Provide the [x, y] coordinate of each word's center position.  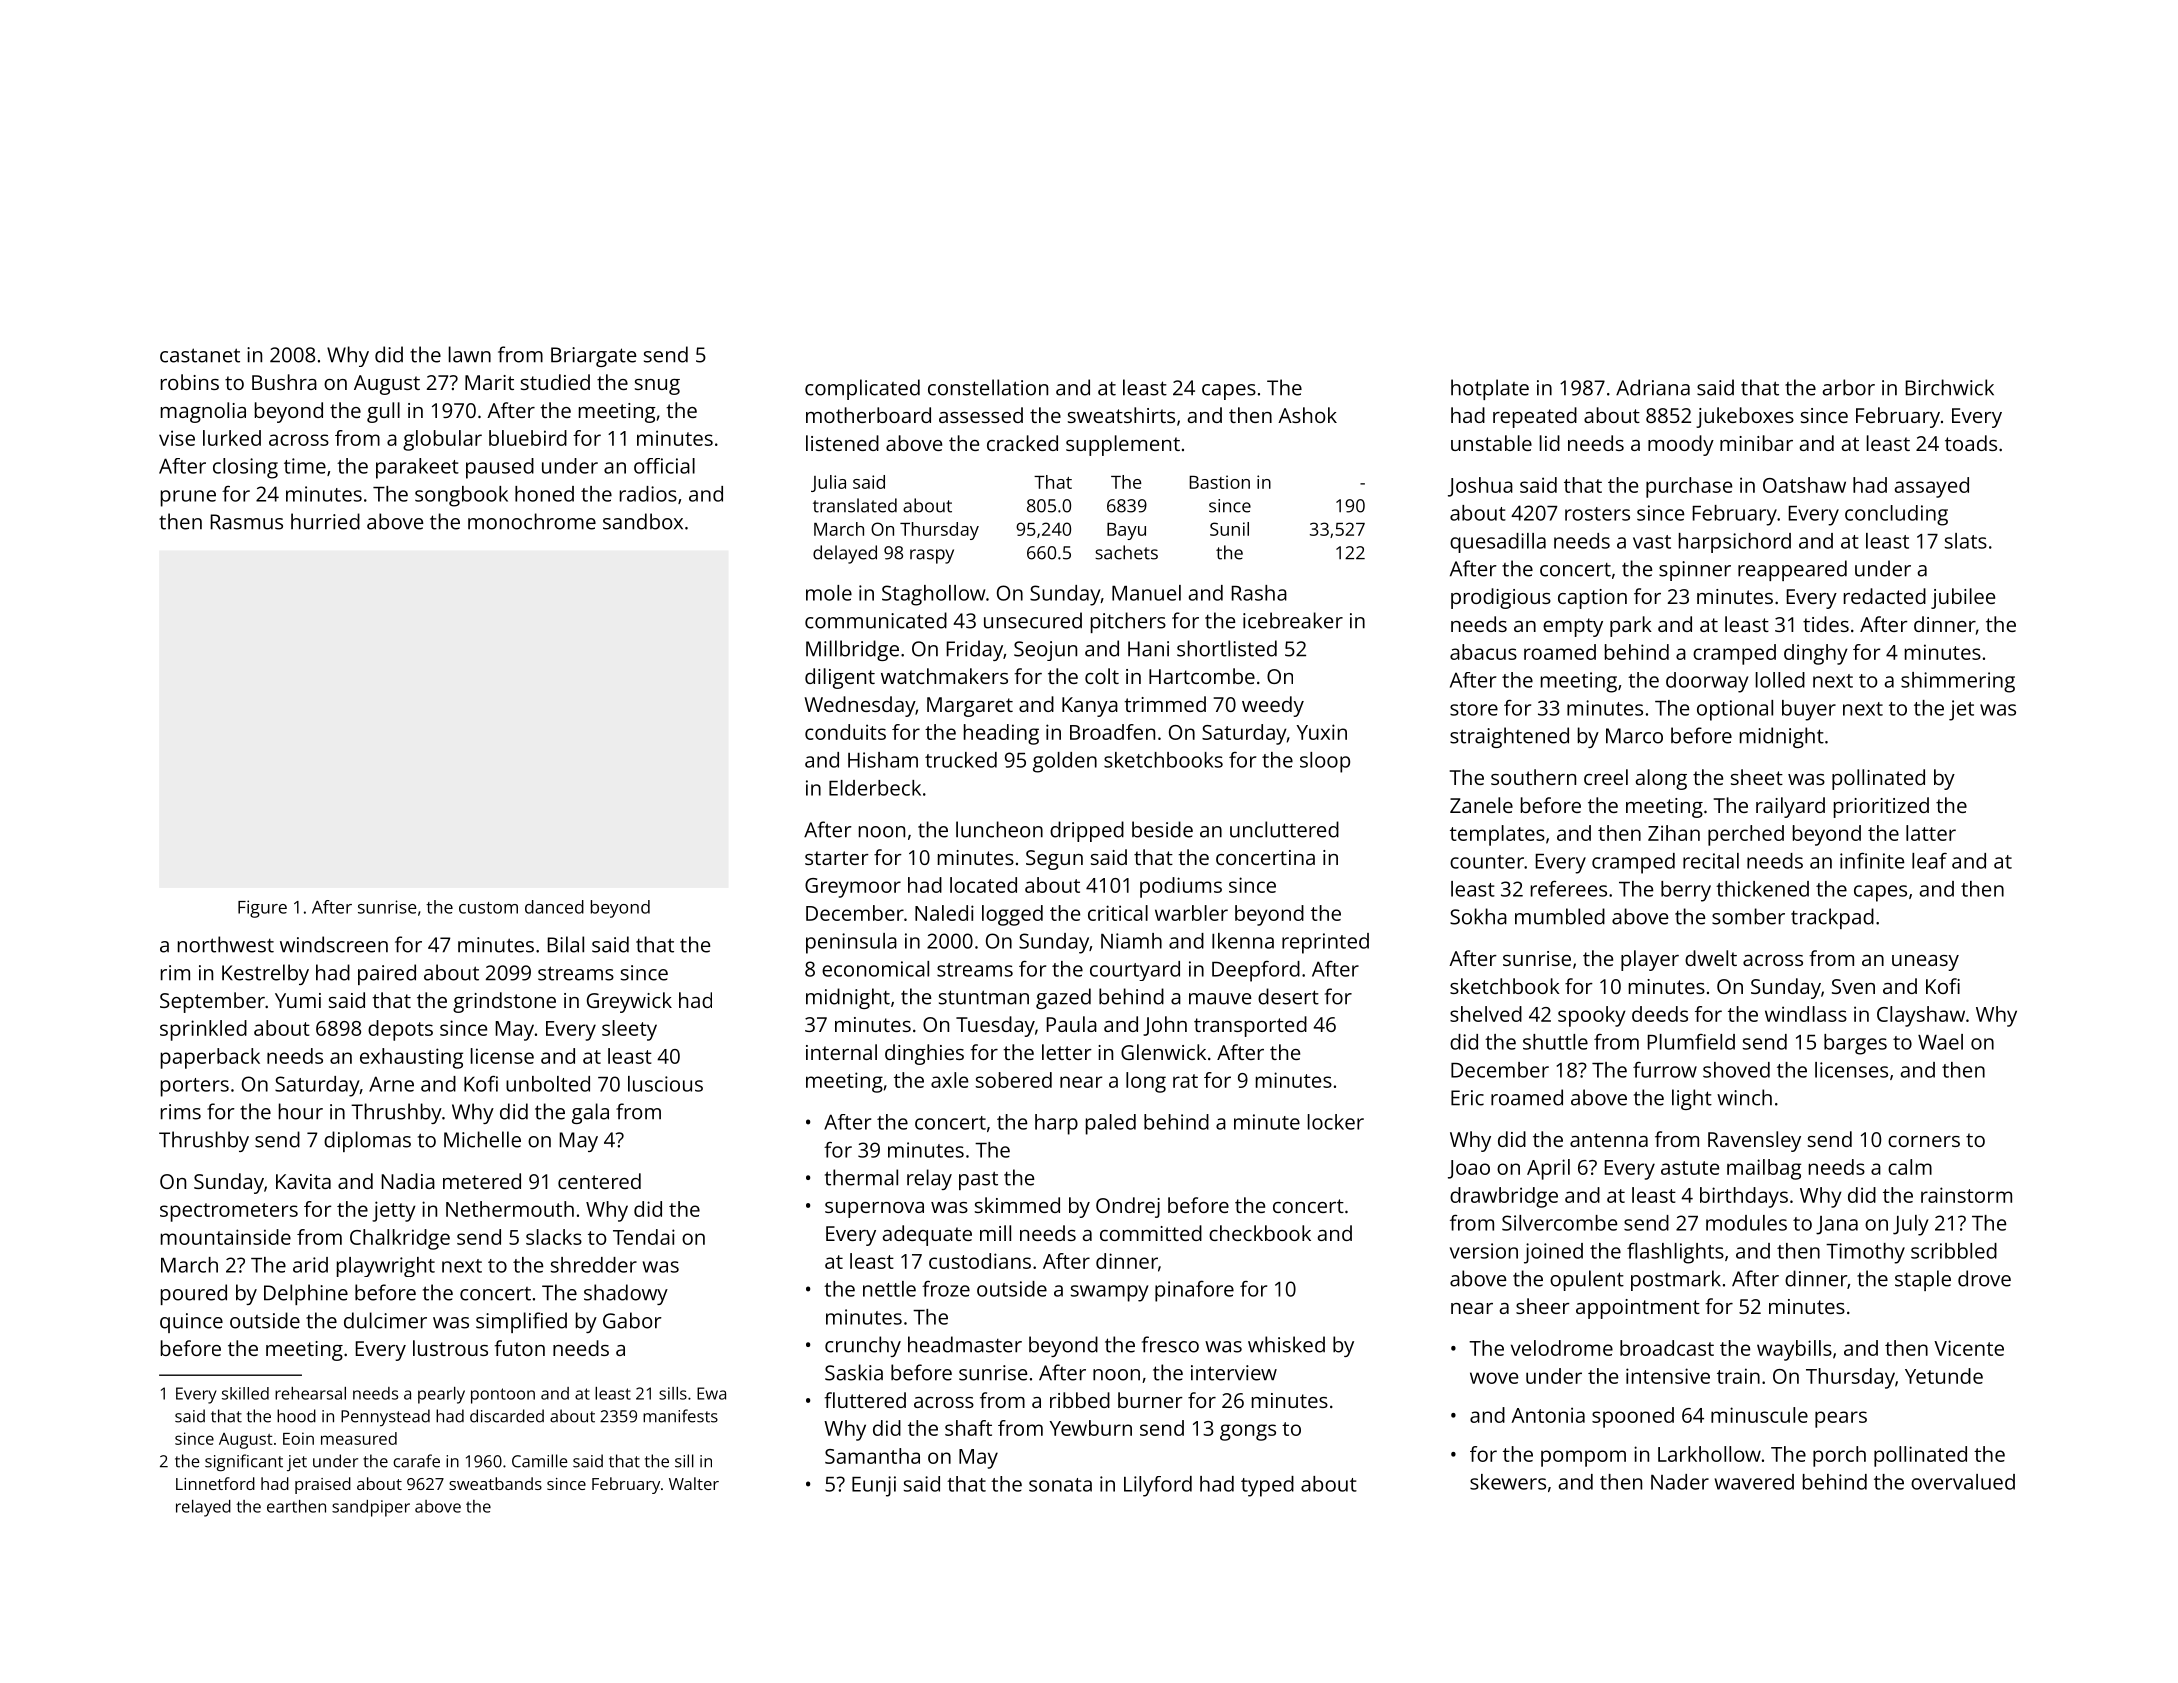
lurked [232, 438]
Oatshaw [1804, 485]
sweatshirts [1121, 415]
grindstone [504, 1002]
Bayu [1126, 531]
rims [181, 1112]
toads [1971, 443]
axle [949, 1080]
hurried [325, 521]
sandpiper [371, 1508]
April [1548, 1169]
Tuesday [995, 1026]
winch [1744, 1097]
